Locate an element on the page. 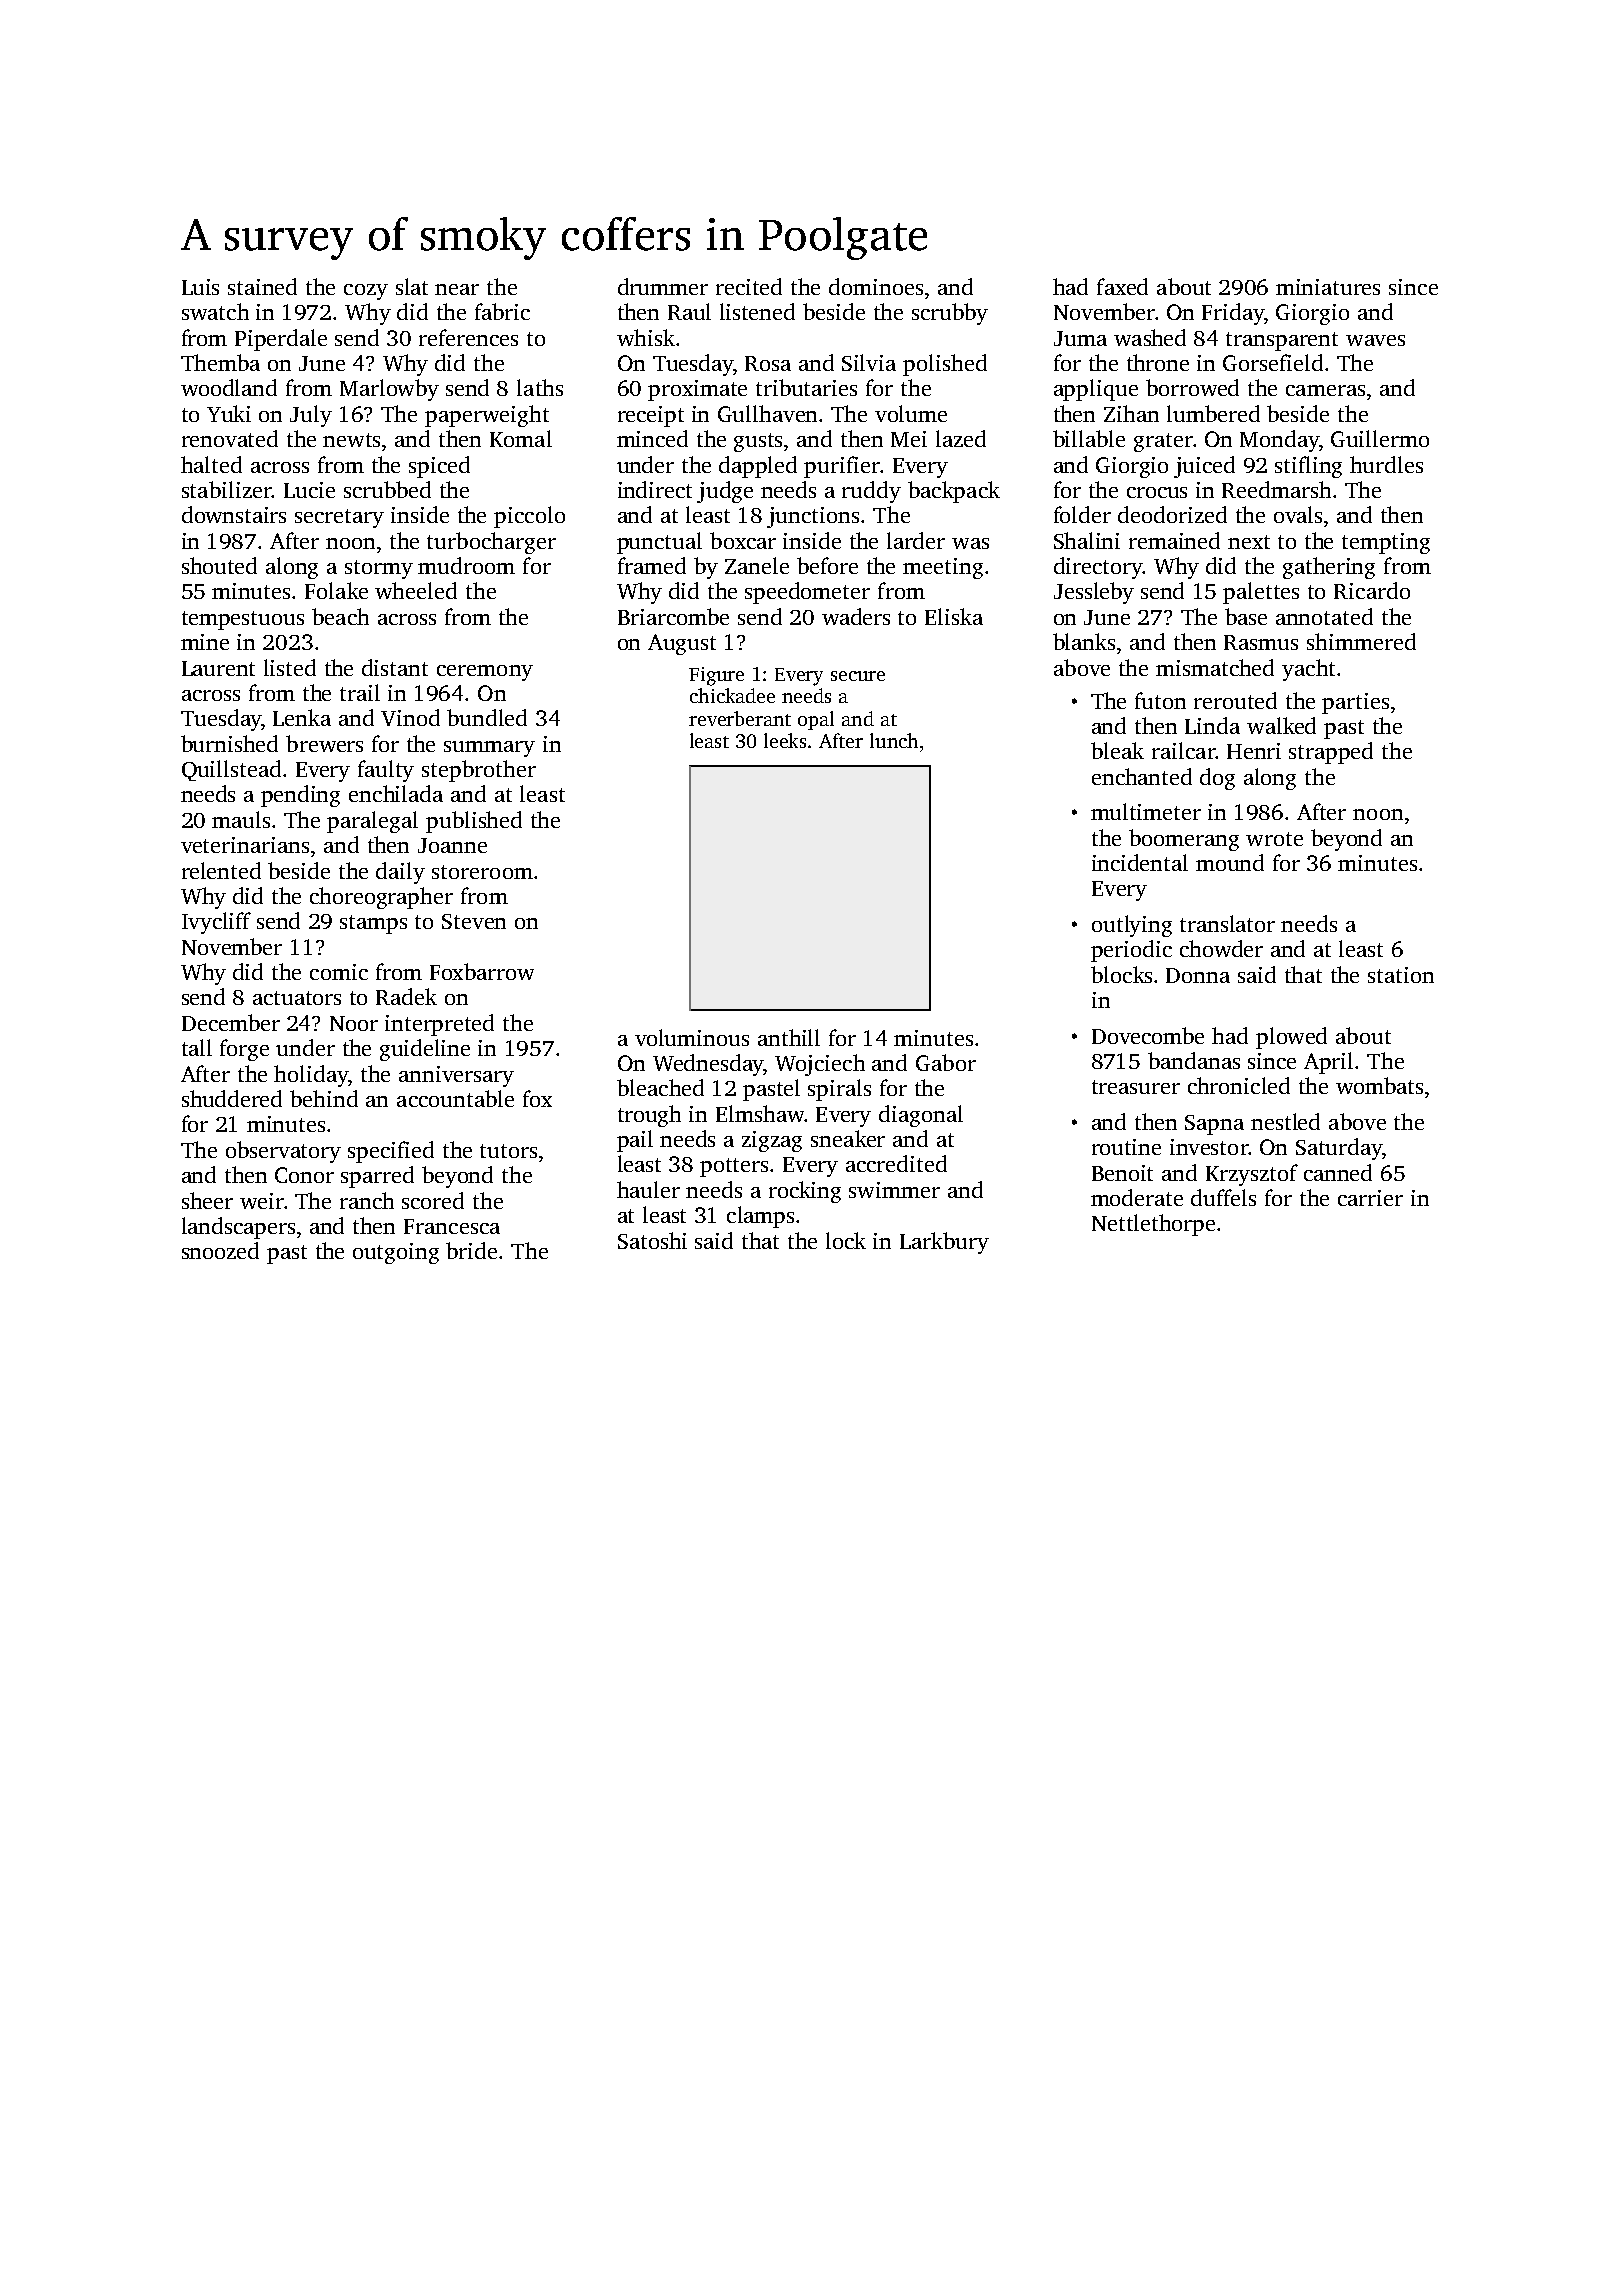  backpack is located at coordinates (954, 492).
